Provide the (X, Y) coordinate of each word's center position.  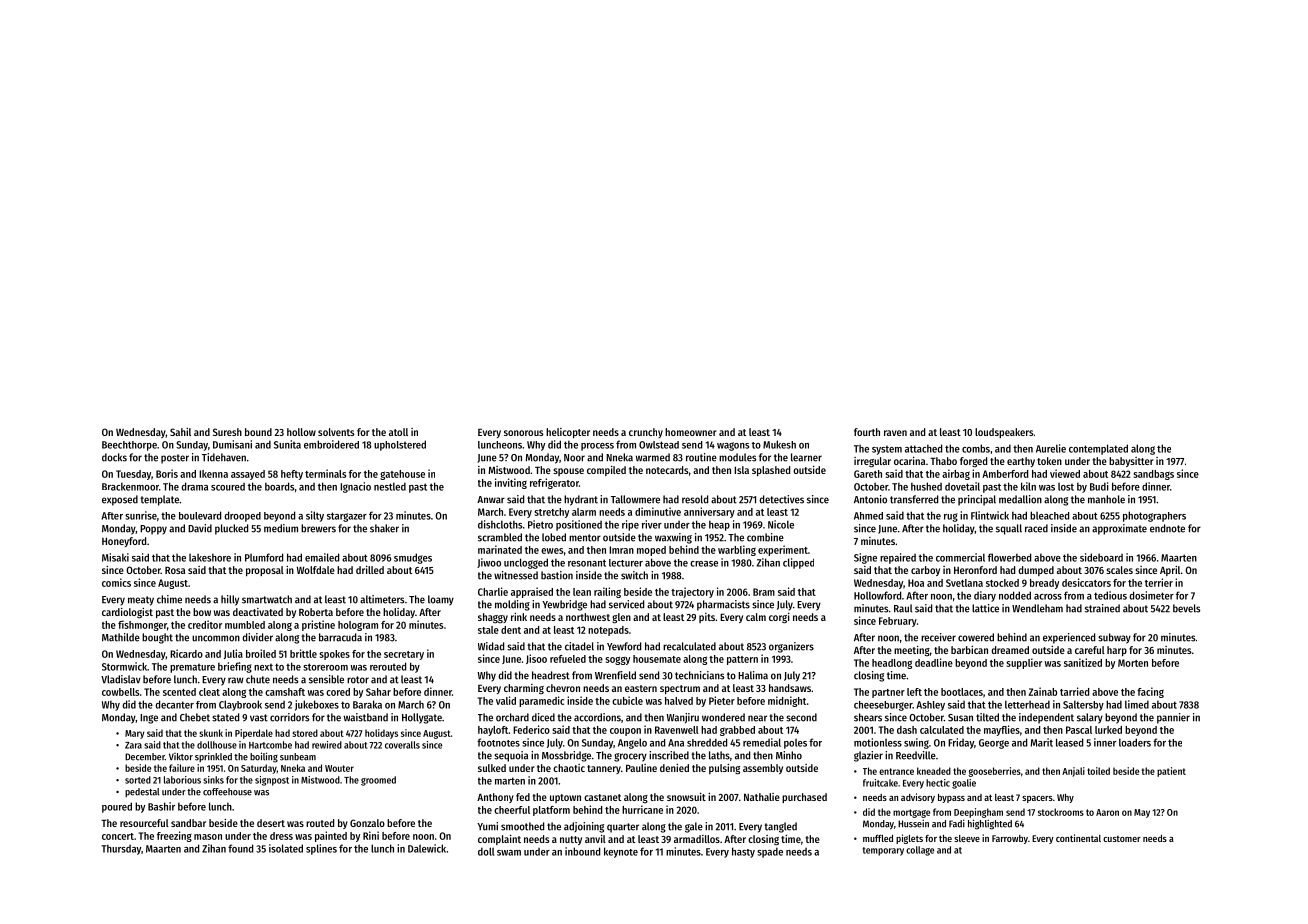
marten (510, 781)
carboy (925, 571)
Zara (133, 745)
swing (916, 743)
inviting (511, 483)
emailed (322, 557)
